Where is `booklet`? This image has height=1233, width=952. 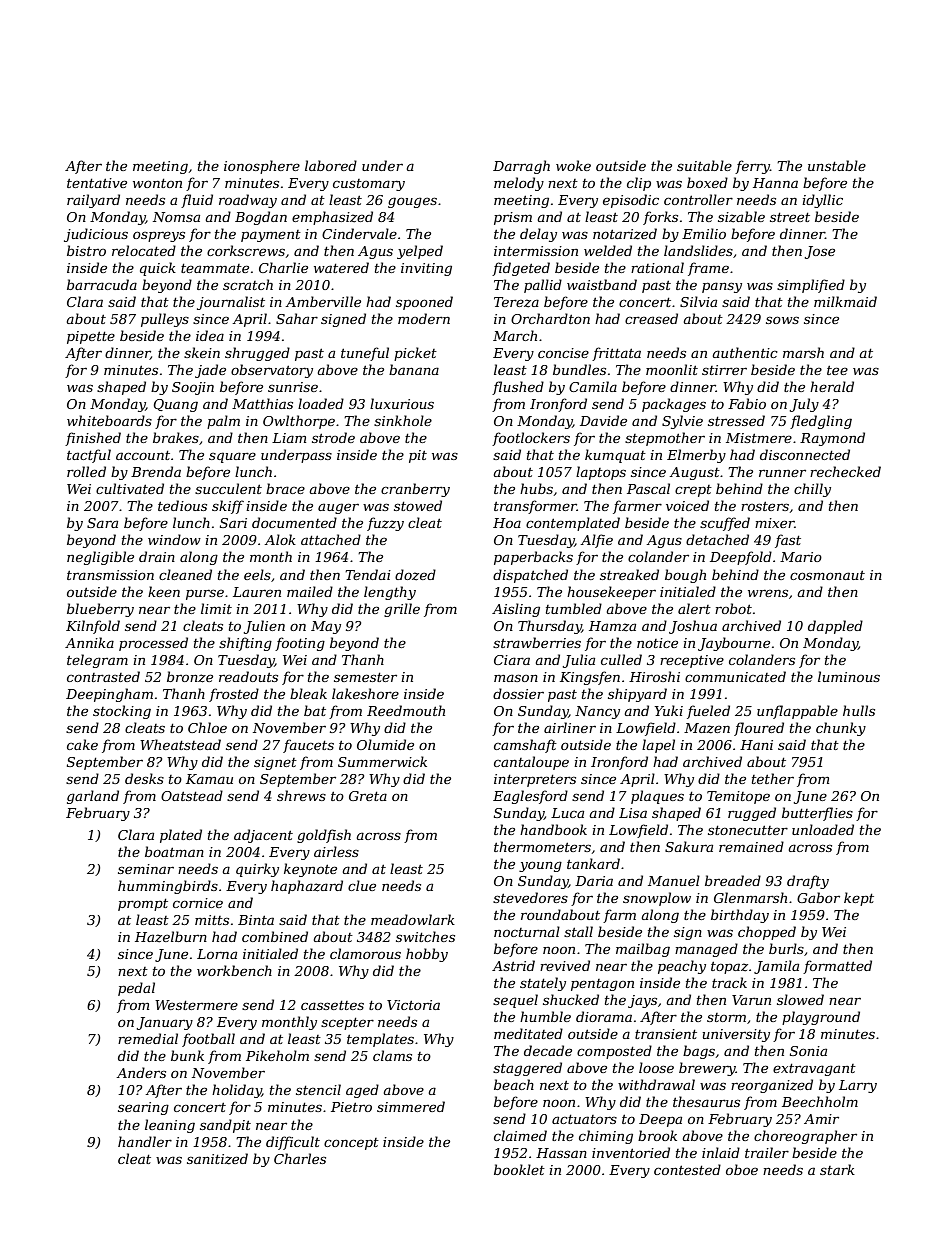 booklet is located at coordinates (519, 1169).
